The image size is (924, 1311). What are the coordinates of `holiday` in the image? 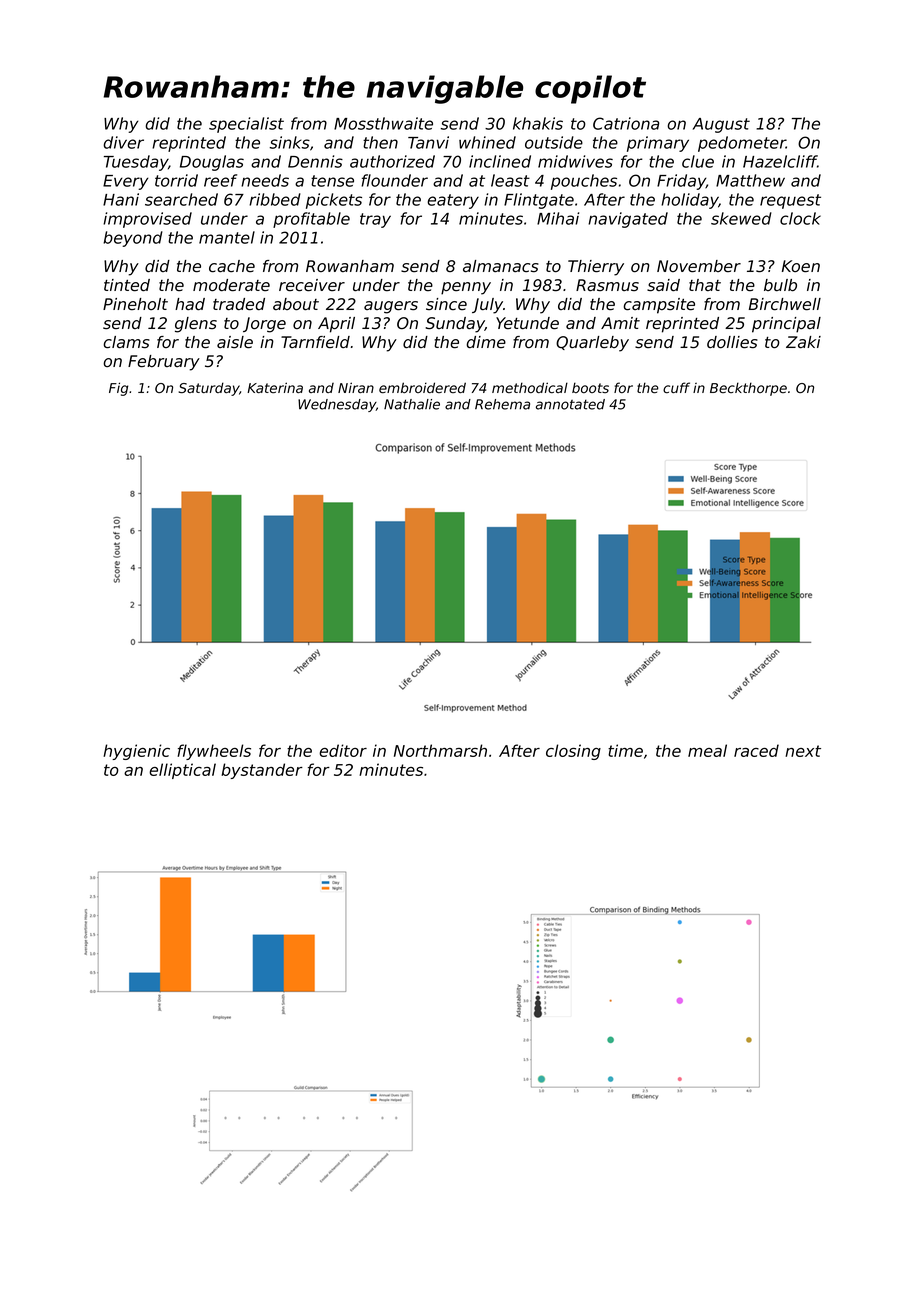 It's located at (690, 201).
